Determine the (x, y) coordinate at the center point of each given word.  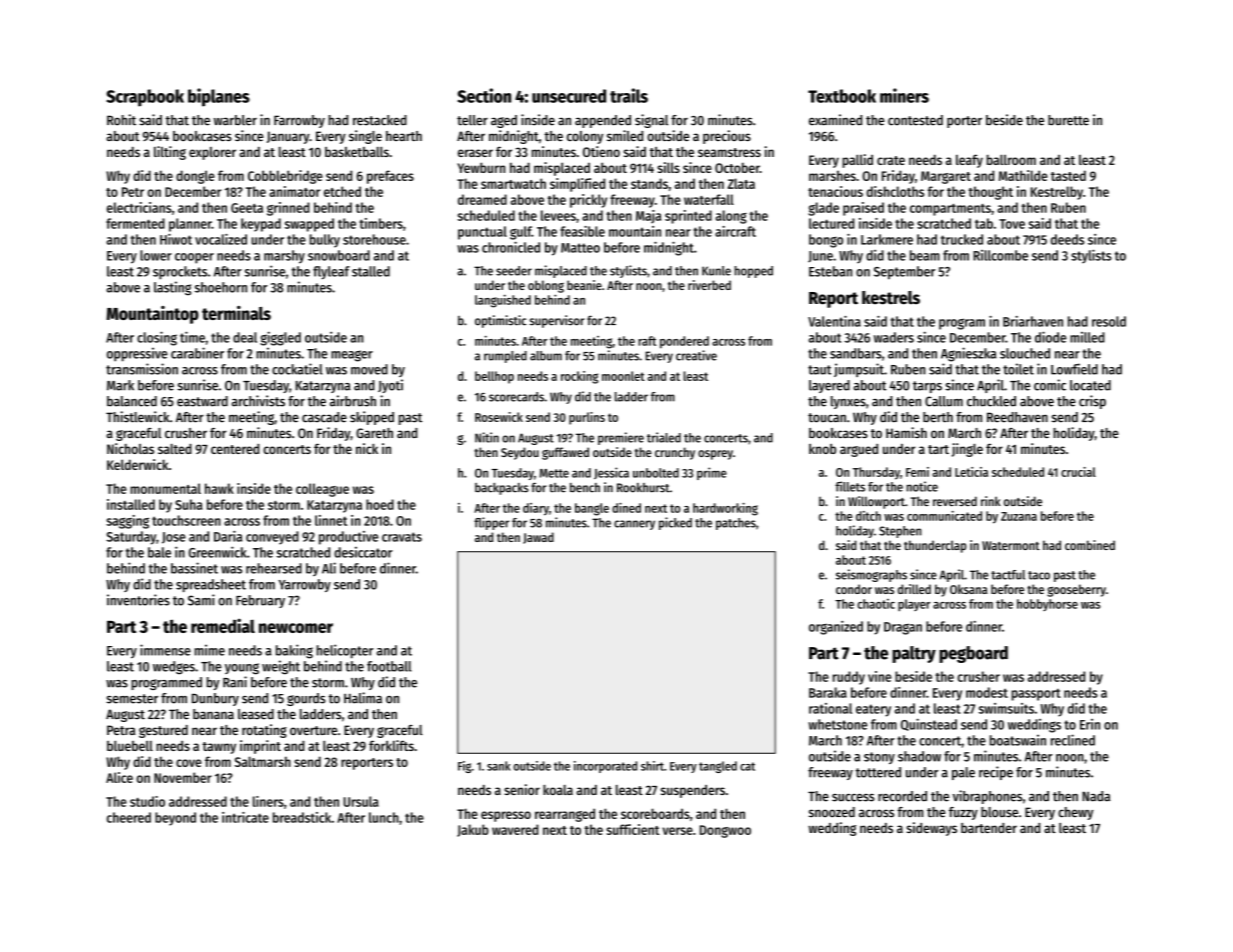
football (389, 666)
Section (484, 95)
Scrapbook (145, 98)
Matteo (580, 248)
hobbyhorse (1047, 605)
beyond (175, 819)
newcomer (296, 628)
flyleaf (331, 273)
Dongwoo (725, 831)
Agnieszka (968, 354)
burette (1068, 120)
